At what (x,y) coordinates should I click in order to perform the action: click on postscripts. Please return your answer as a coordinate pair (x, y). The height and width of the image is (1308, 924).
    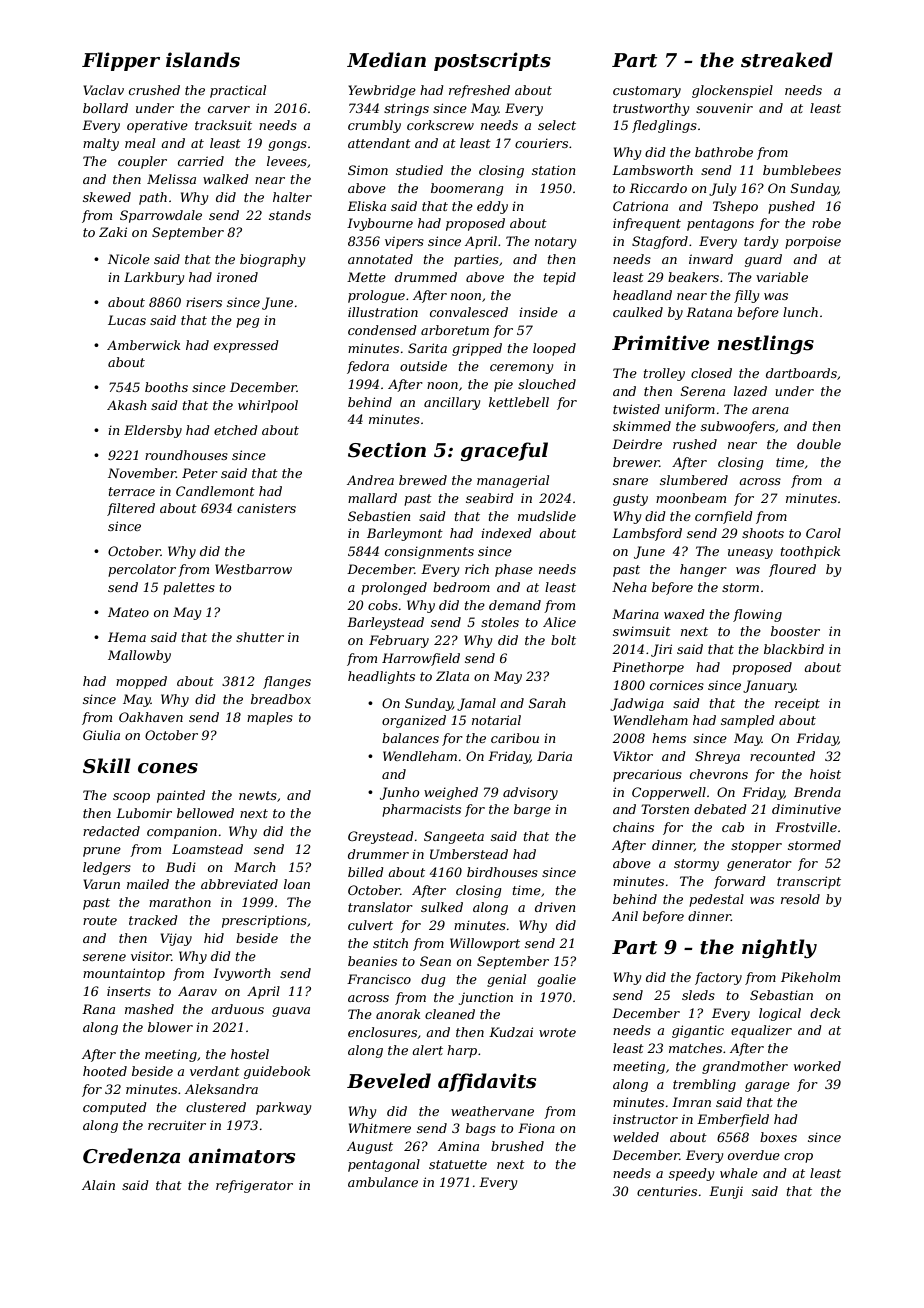
    Looking at the image, I should click on (492, 61).
